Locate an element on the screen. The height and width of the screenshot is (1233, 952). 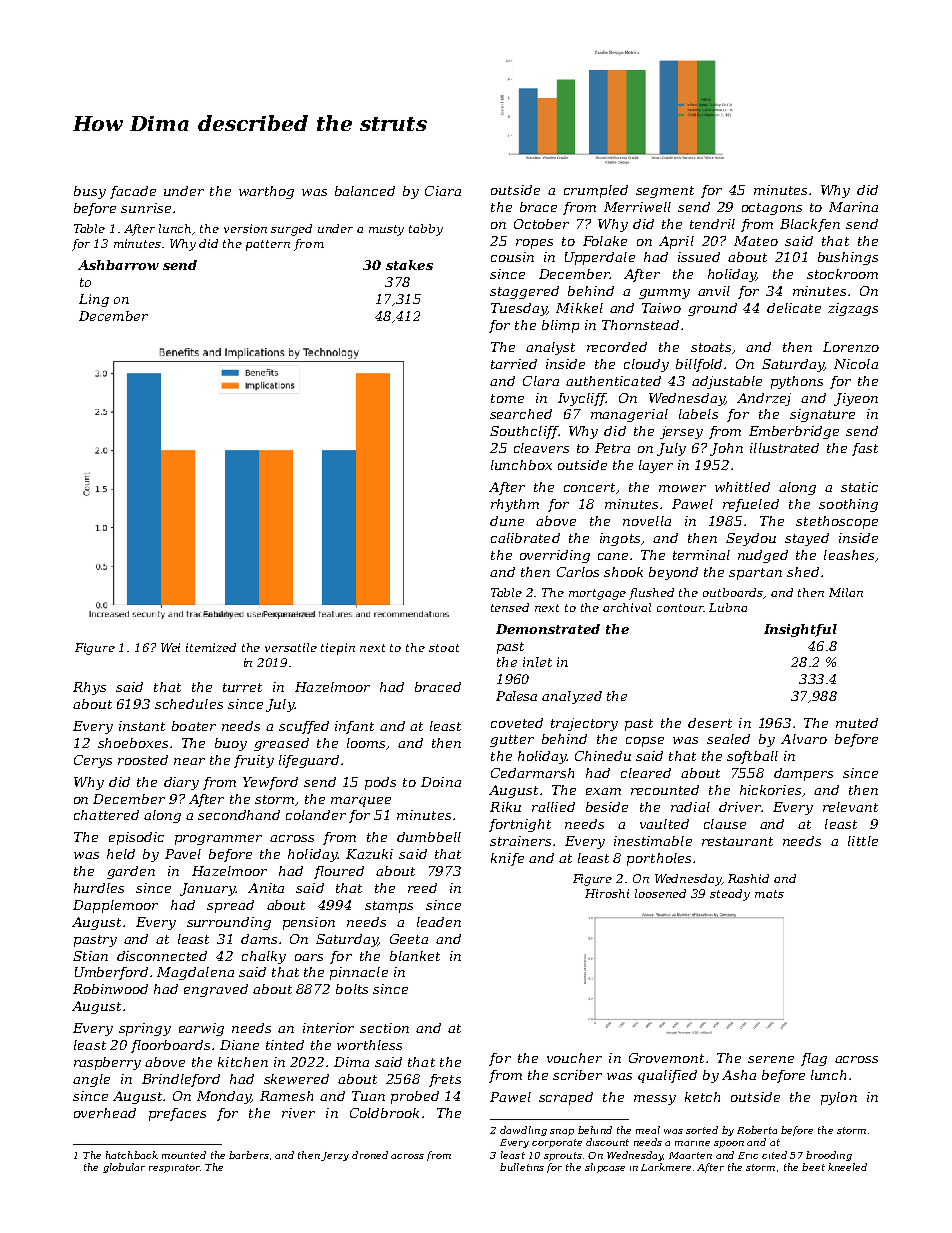
Anita is located at coordinates (266, 888).
